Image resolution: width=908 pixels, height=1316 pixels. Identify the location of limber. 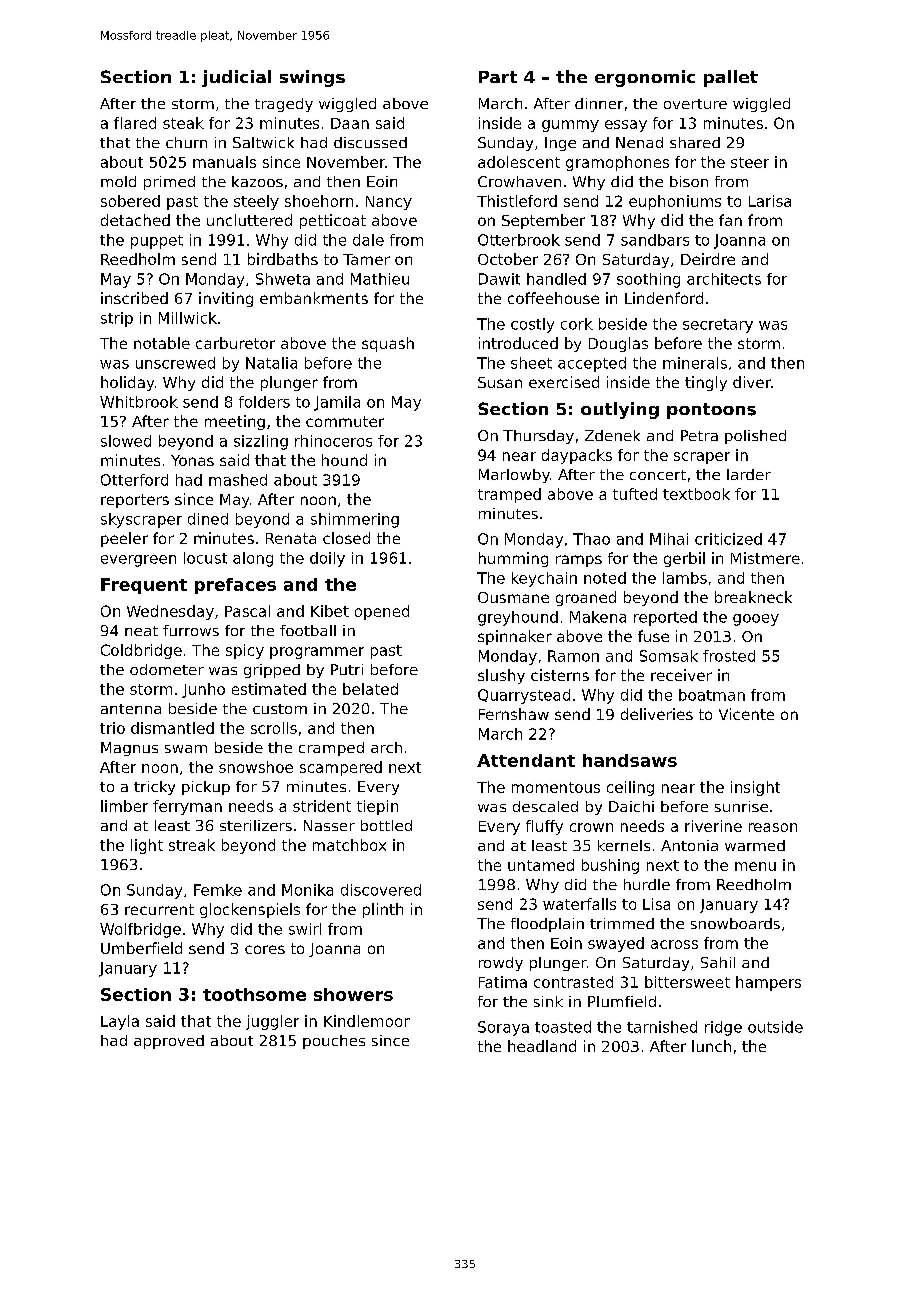
(124, 806).
